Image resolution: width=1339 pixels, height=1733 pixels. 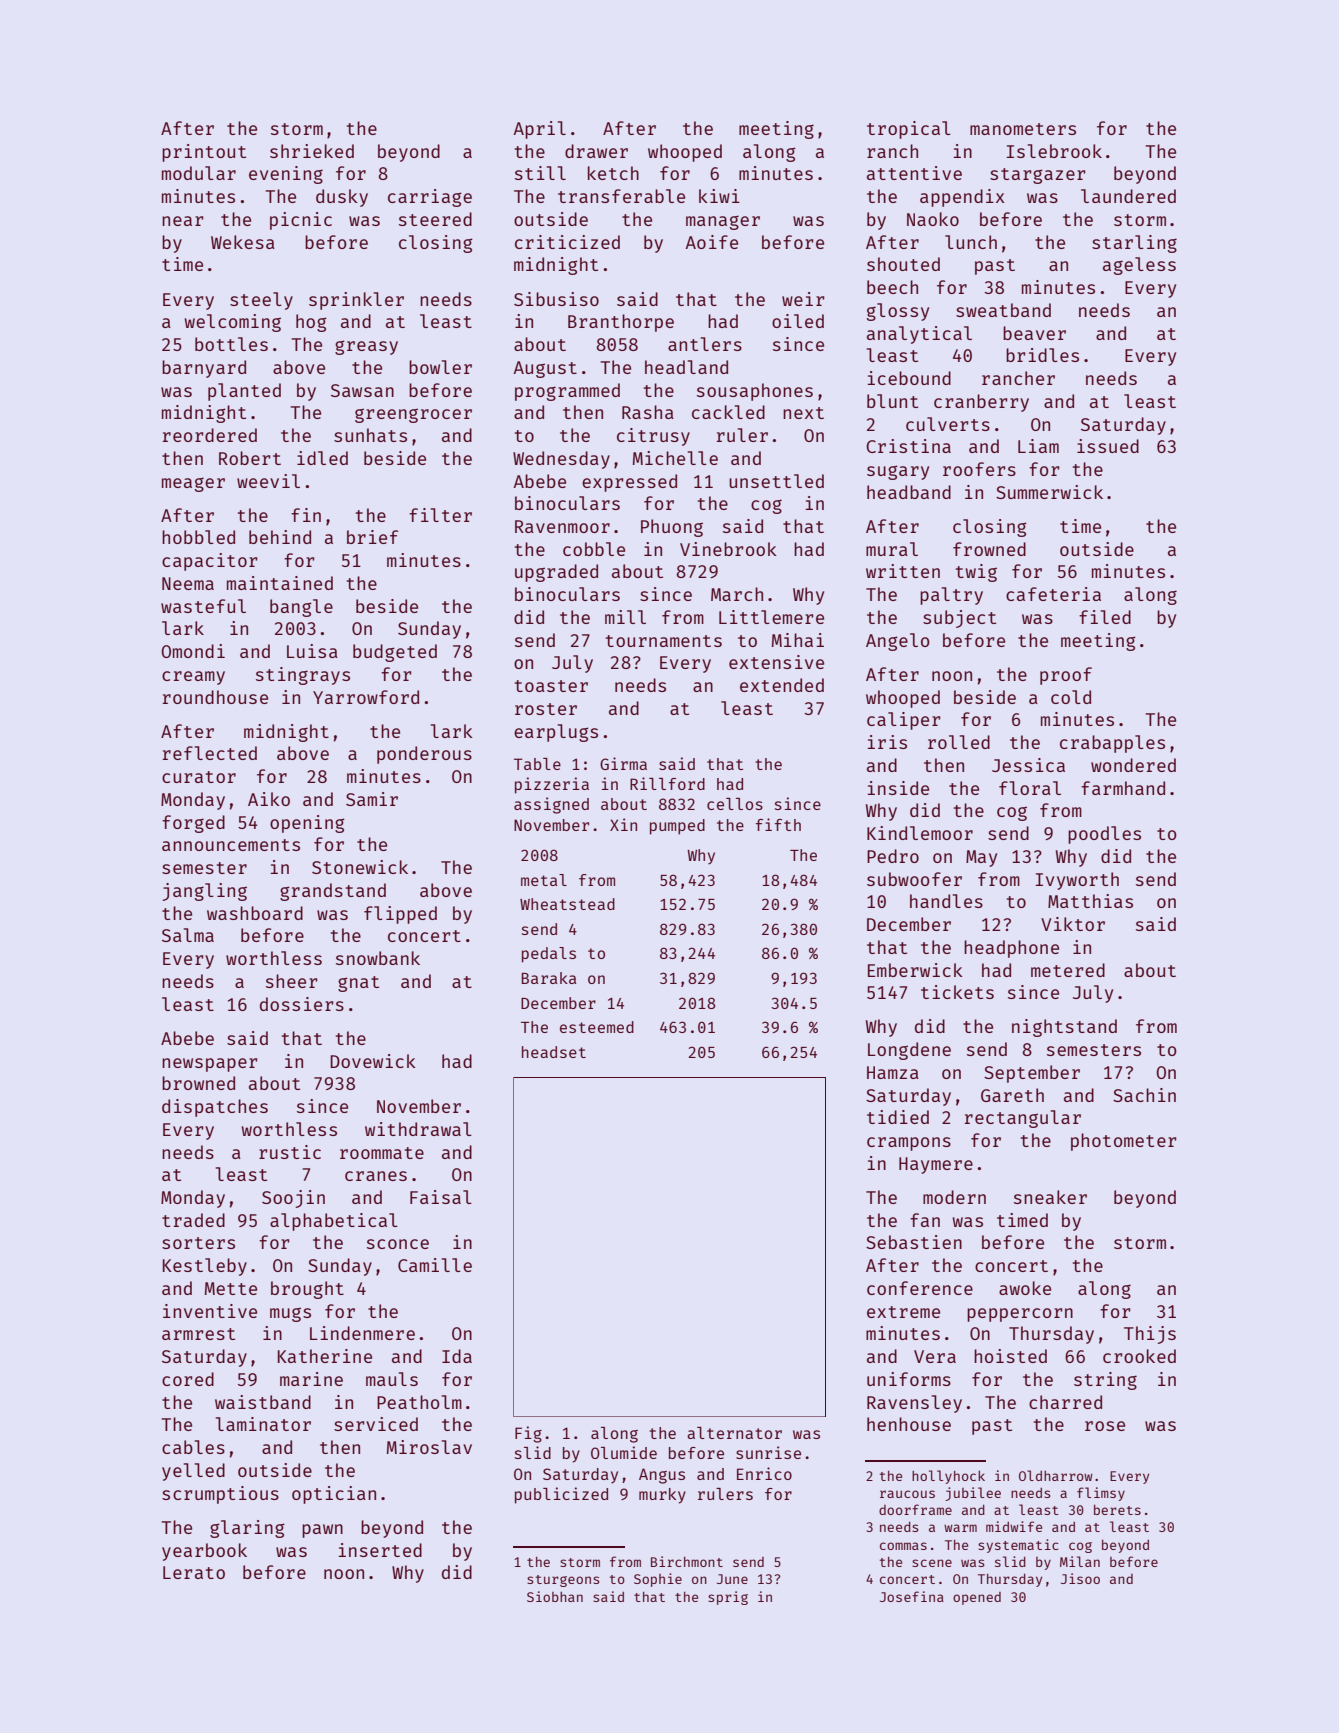 What do you see at coordinates (537, 764) in the screenshot?
I see `Table` at bounding box center [537, 764].
